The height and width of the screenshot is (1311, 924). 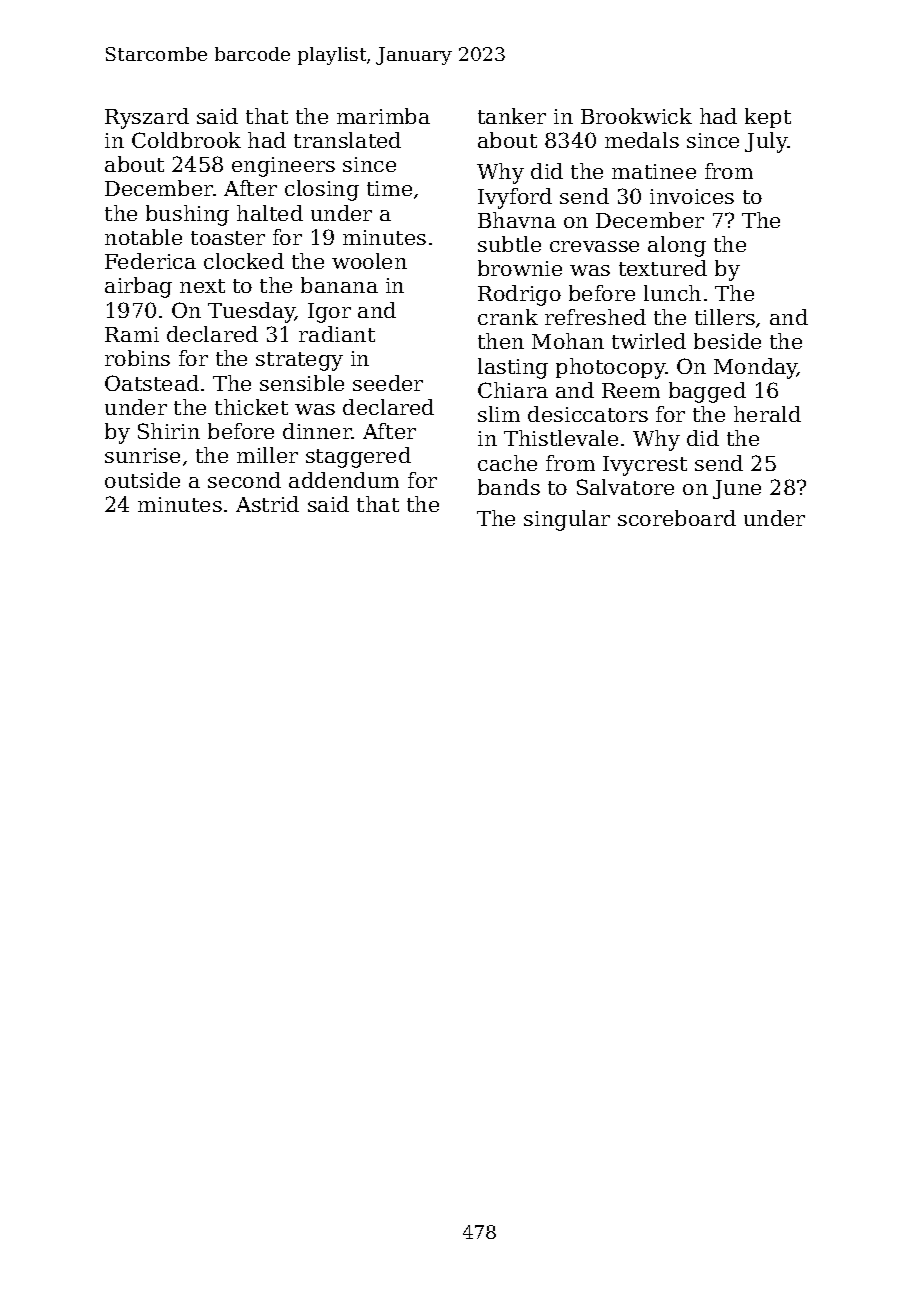 What do you see at coordinates (389, 188) in the screenshot?
I see `time` at bounding box center [389, 188].
